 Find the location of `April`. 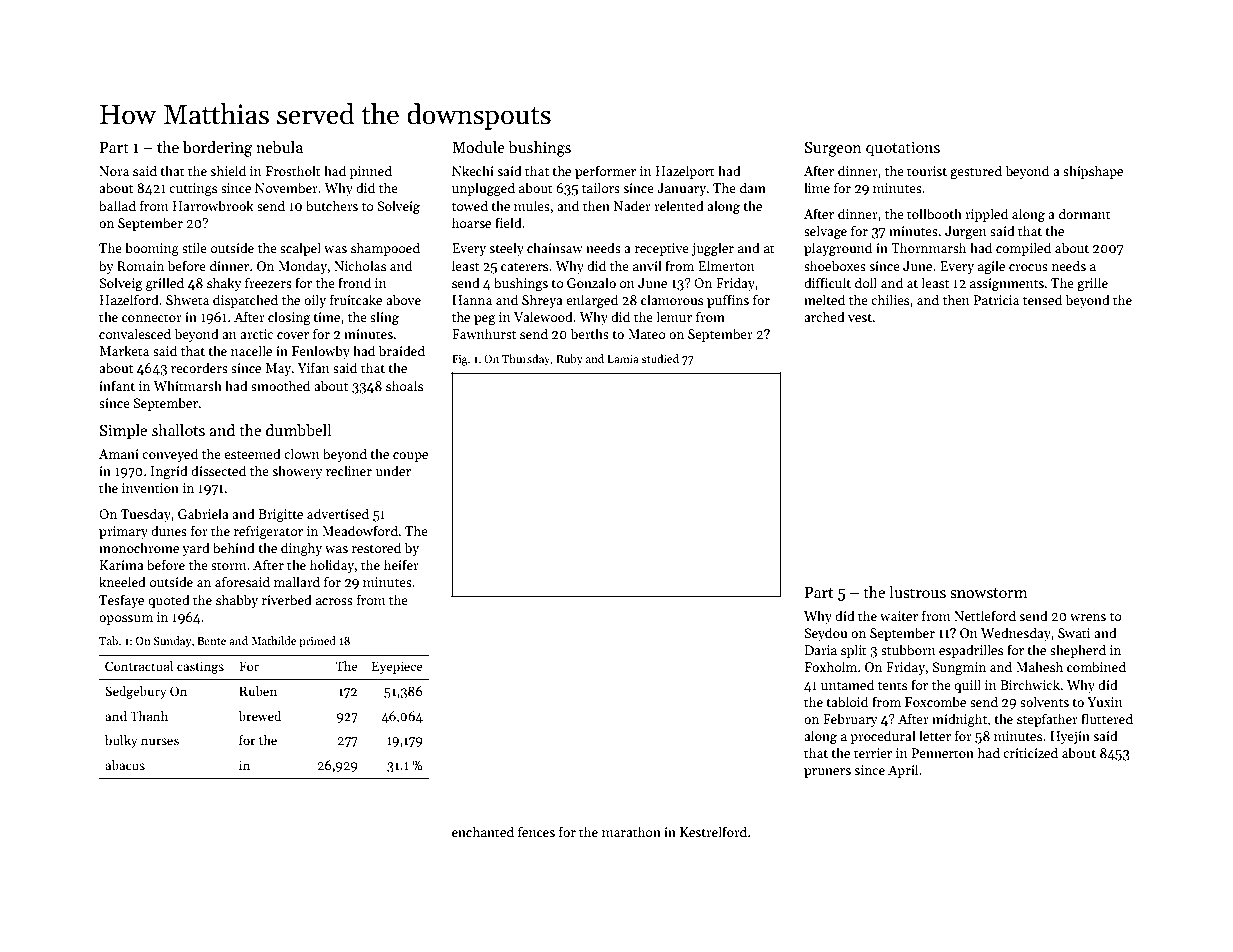

April is located at coordinates (903, 771).
